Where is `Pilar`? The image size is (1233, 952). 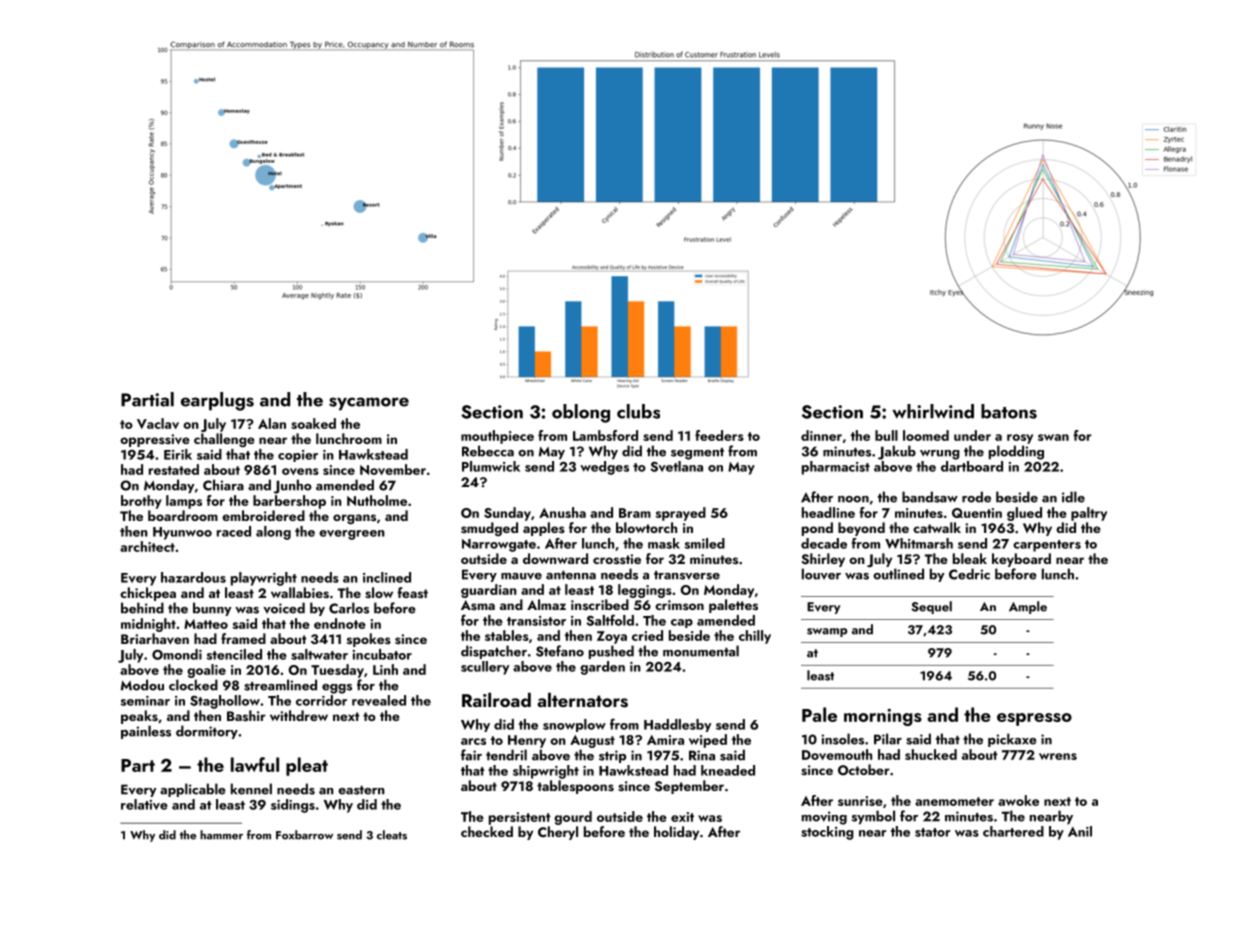 Pilar is located at coordinates (888, 739).
